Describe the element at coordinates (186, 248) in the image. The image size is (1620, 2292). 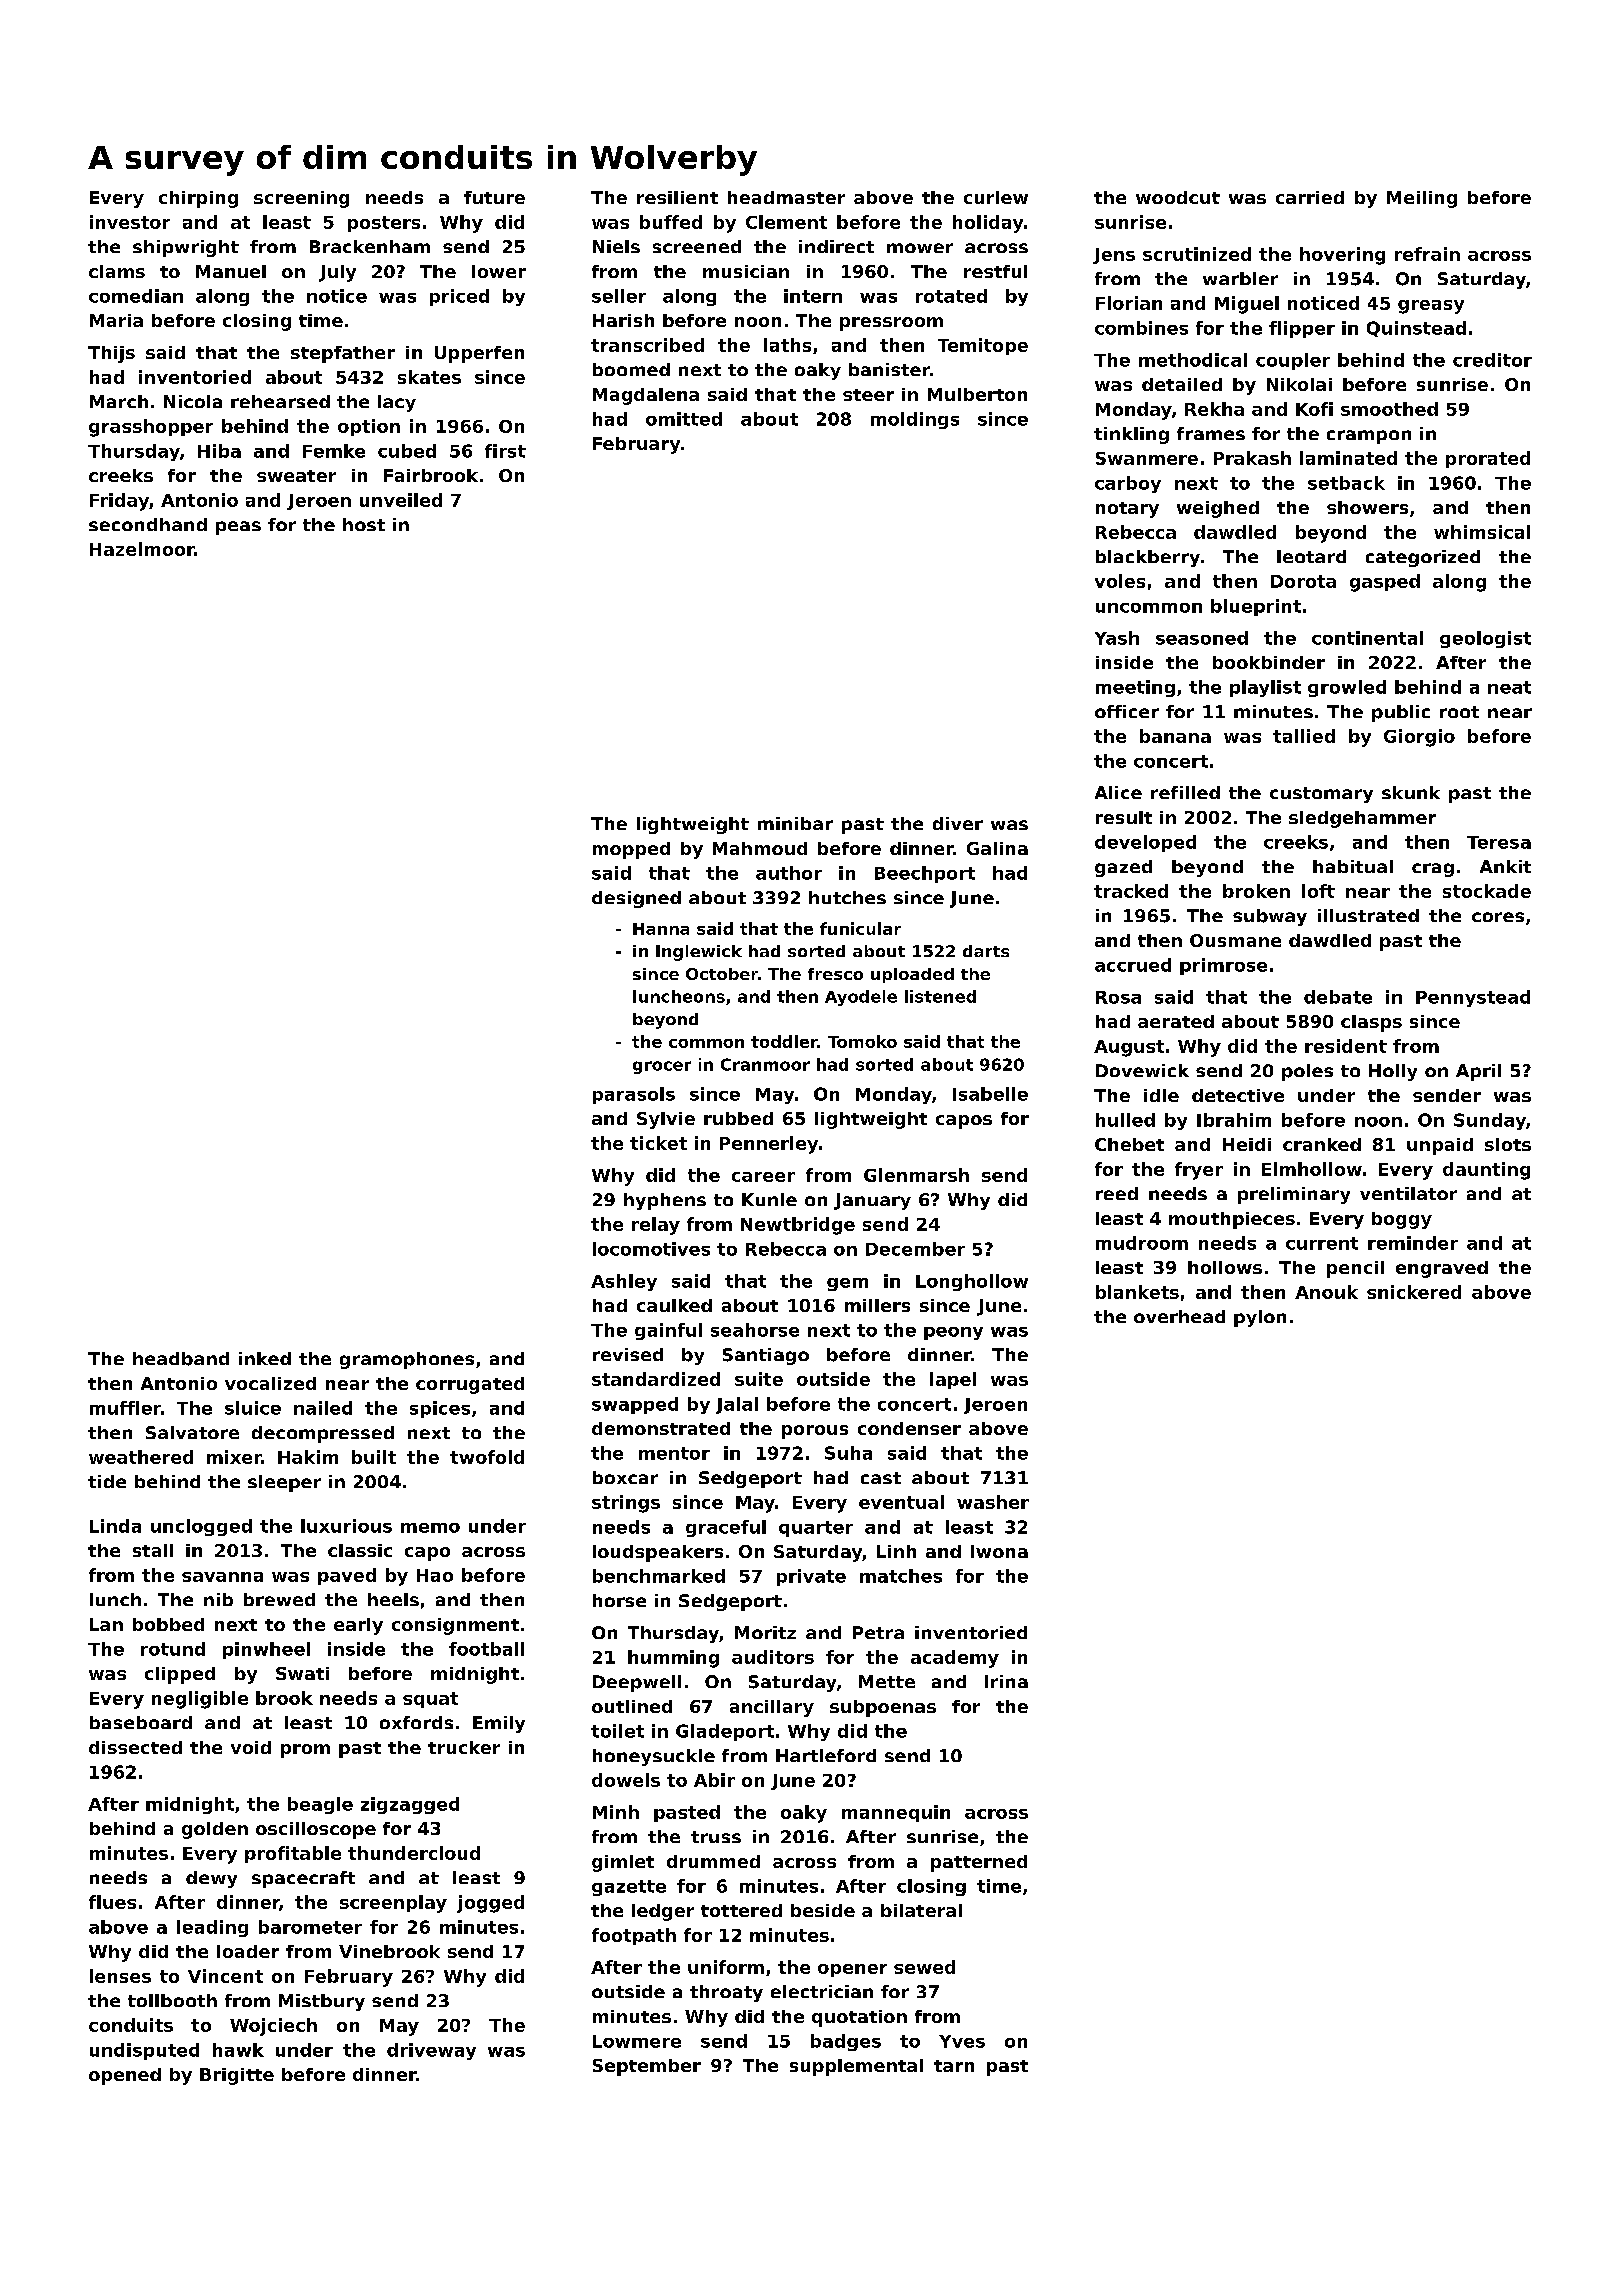
I see `shipwright` at that location.
